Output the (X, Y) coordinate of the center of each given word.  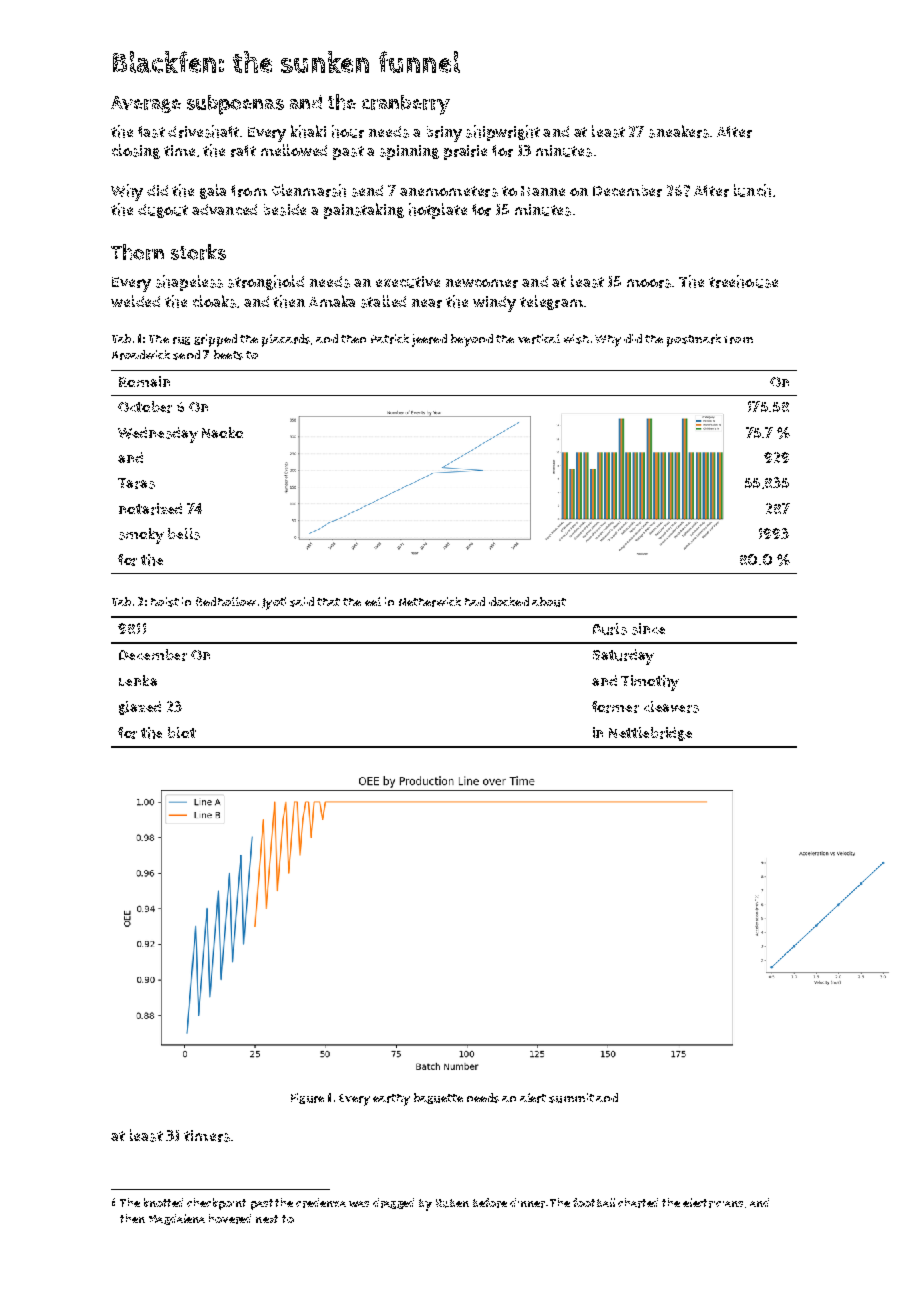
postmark (694, 340)
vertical (539, 339)
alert (533, 1098)
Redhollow (226, 601)
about (549, 602)
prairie (465, 152)
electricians (713, 1203)
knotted (163, 1202)
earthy (391, 1100)
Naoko (222, 432)
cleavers (671, 707)
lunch (752, 190)
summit (571, 1098)
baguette (438, 1098)
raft (243, 151)
